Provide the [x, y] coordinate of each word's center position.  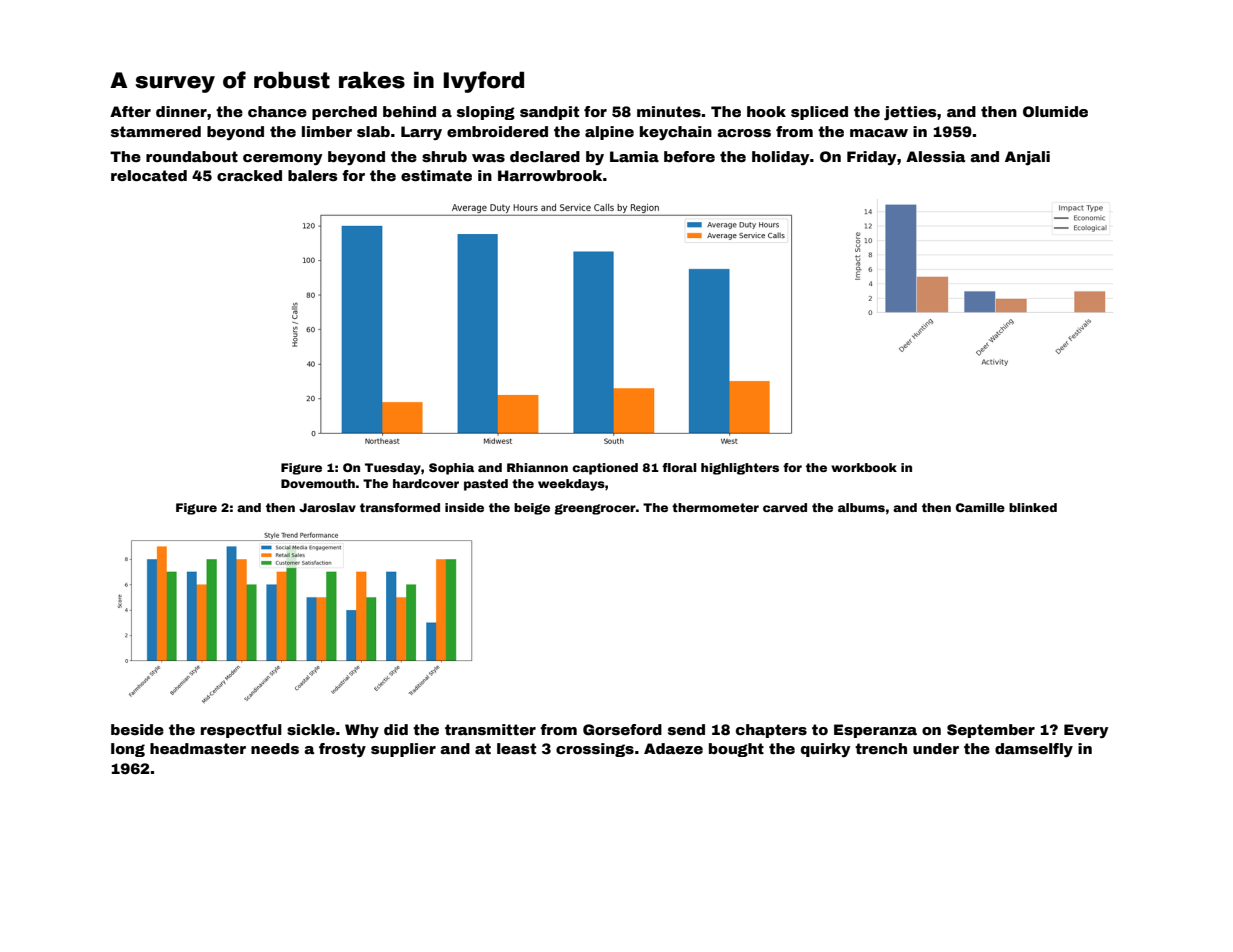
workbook [864, 467]
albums [861, 507]
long [128, 750]
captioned [605, 469]
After [130, 111]
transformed [400, 507]
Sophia [451, 469]
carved [785, 507]
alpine [609, 133]
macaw [879, 133]
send [686, 729]
